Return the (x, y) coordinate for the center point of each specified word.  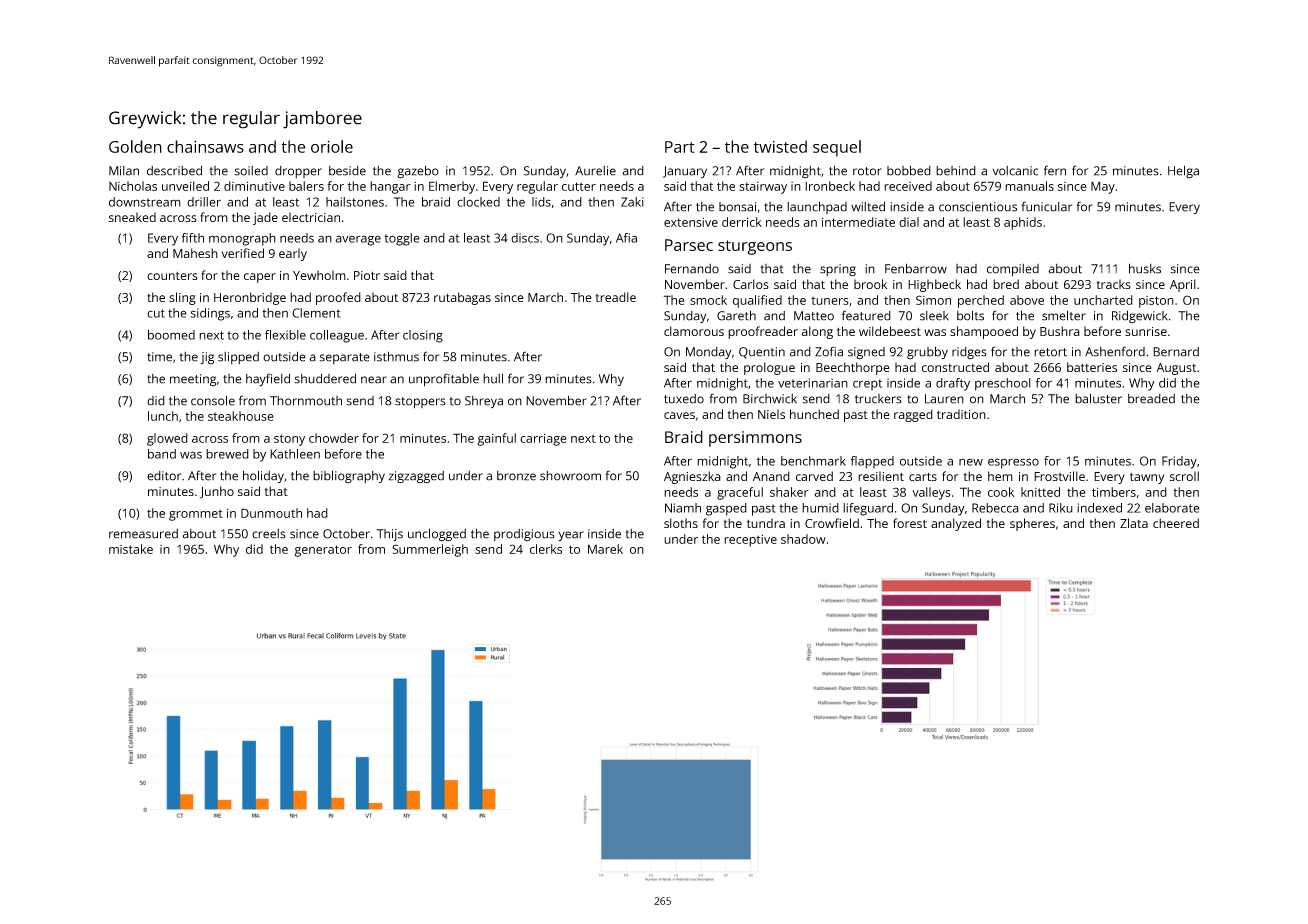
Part (680, 147)
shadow (803, 539)
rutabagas (462, 298)
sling (182, 298)
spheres (1032, 524)
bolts (970, 315)
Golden (135, 146)
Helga (1183, 172)
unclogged (437, 535)
